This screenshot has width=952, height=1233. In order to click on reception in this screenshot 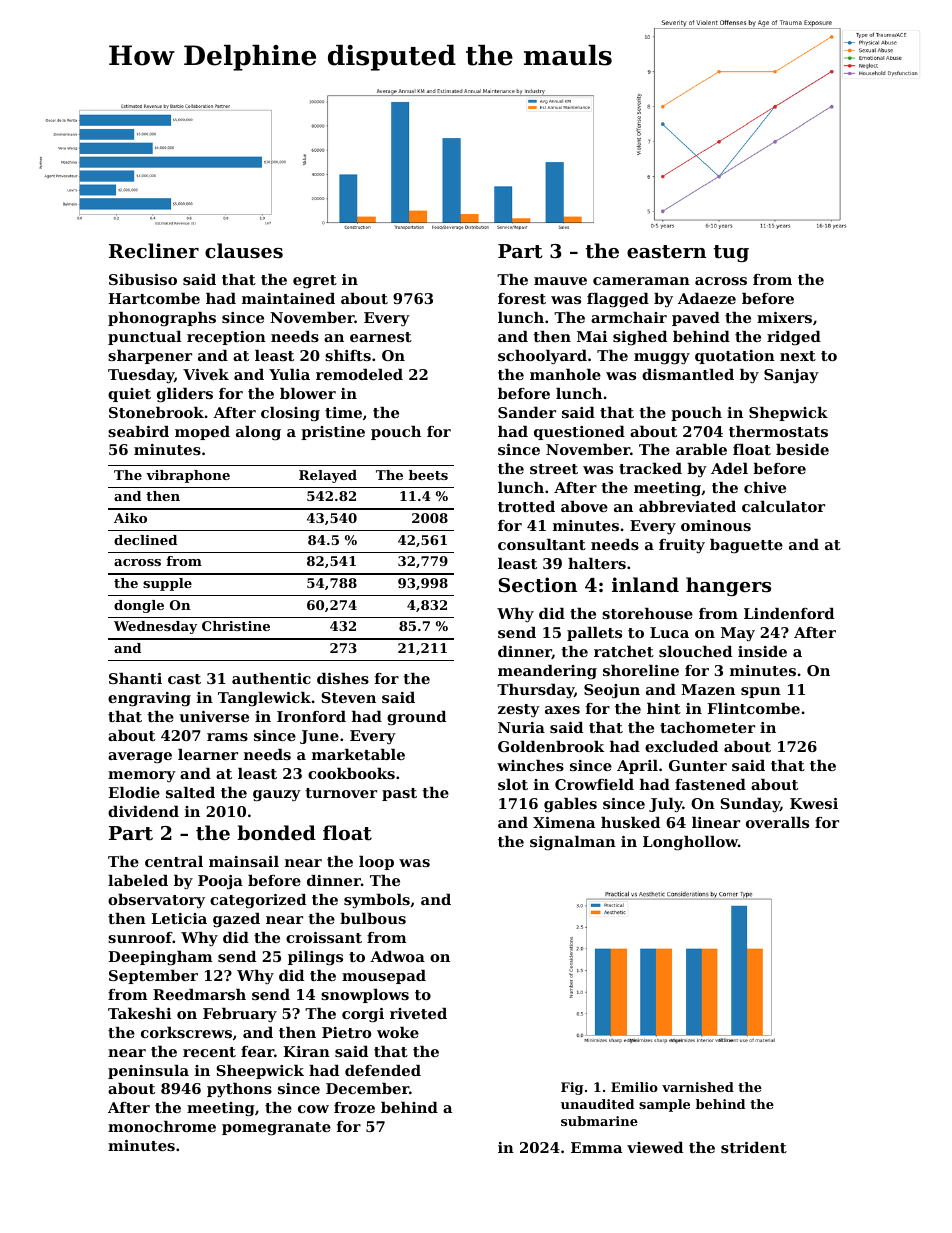, I will do `click(226, 338)`.
